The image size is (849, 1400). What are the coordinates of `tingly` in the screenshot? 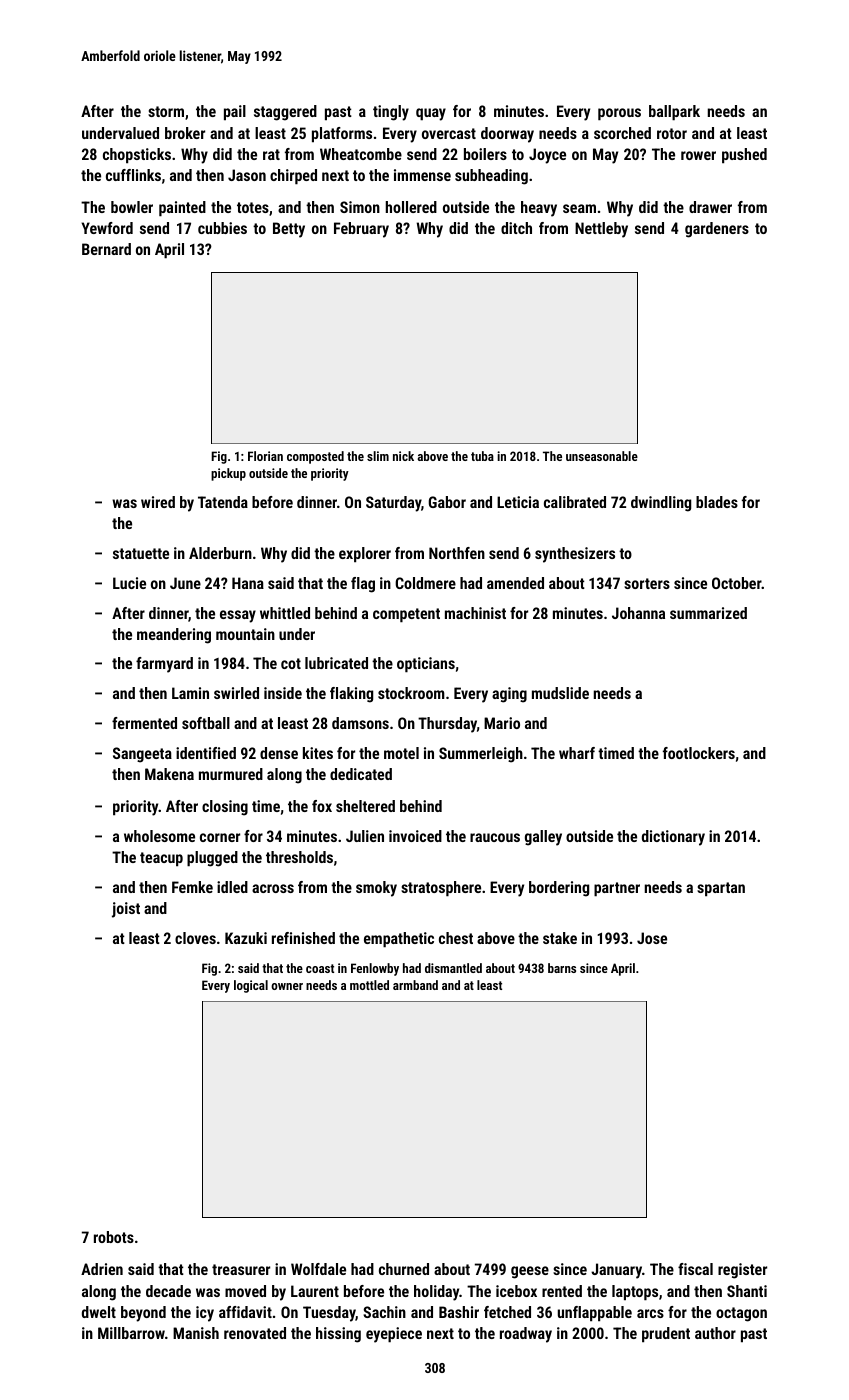 It's located at (391, 113).
